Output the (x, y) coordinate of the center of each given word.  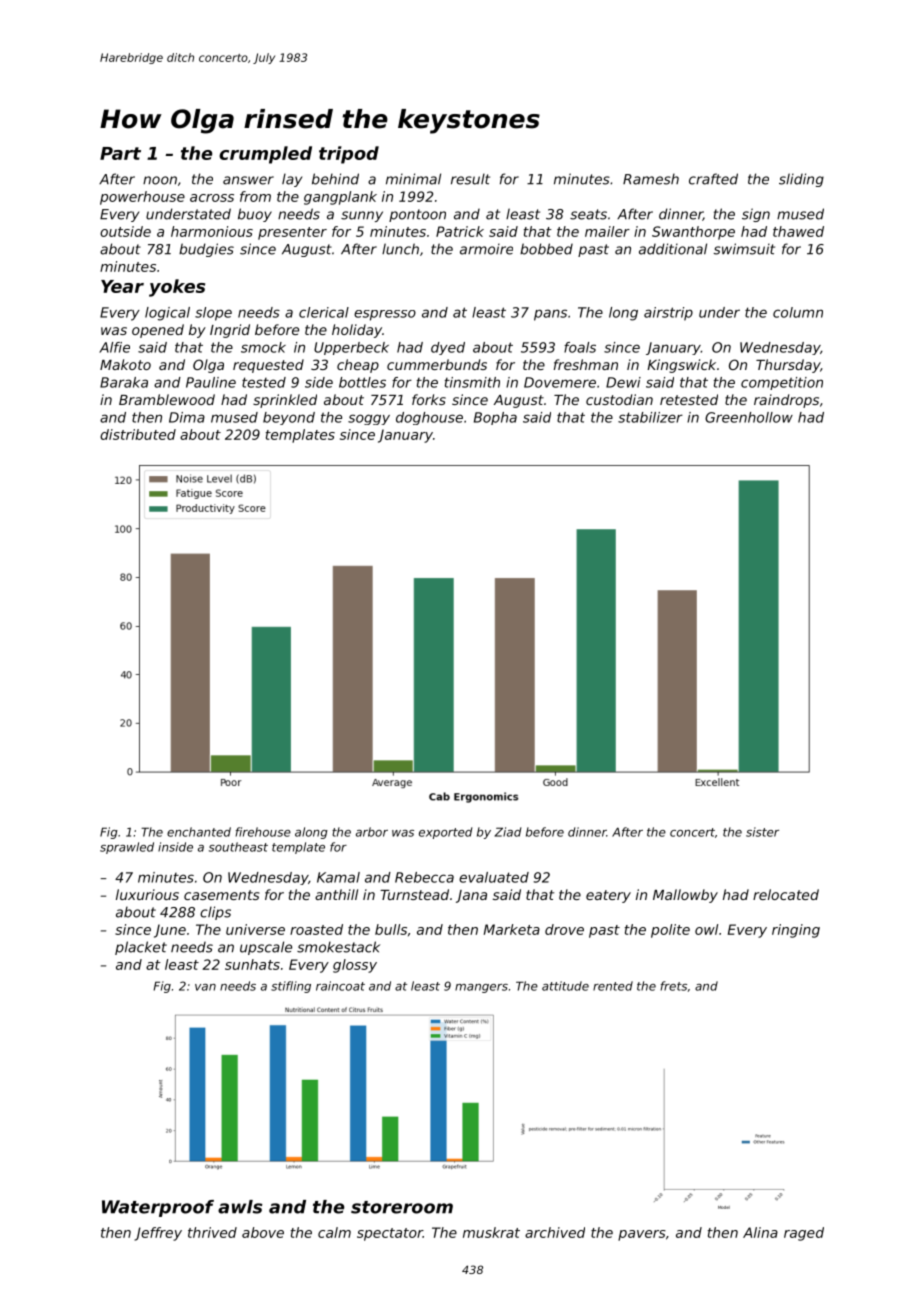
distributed (138, 434)
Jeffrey (158, 1234)
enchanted (199, 832)
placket (141, 948)
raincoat (340, 986)
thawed (798, 231)
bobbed (546, 249)
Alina (760, 1232)
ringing (796, 931)
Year (122, 286)
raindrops (786, 401)
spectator (390, 1234)
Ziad (508, 832)
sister (762, 832)
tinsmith (472, 382)
